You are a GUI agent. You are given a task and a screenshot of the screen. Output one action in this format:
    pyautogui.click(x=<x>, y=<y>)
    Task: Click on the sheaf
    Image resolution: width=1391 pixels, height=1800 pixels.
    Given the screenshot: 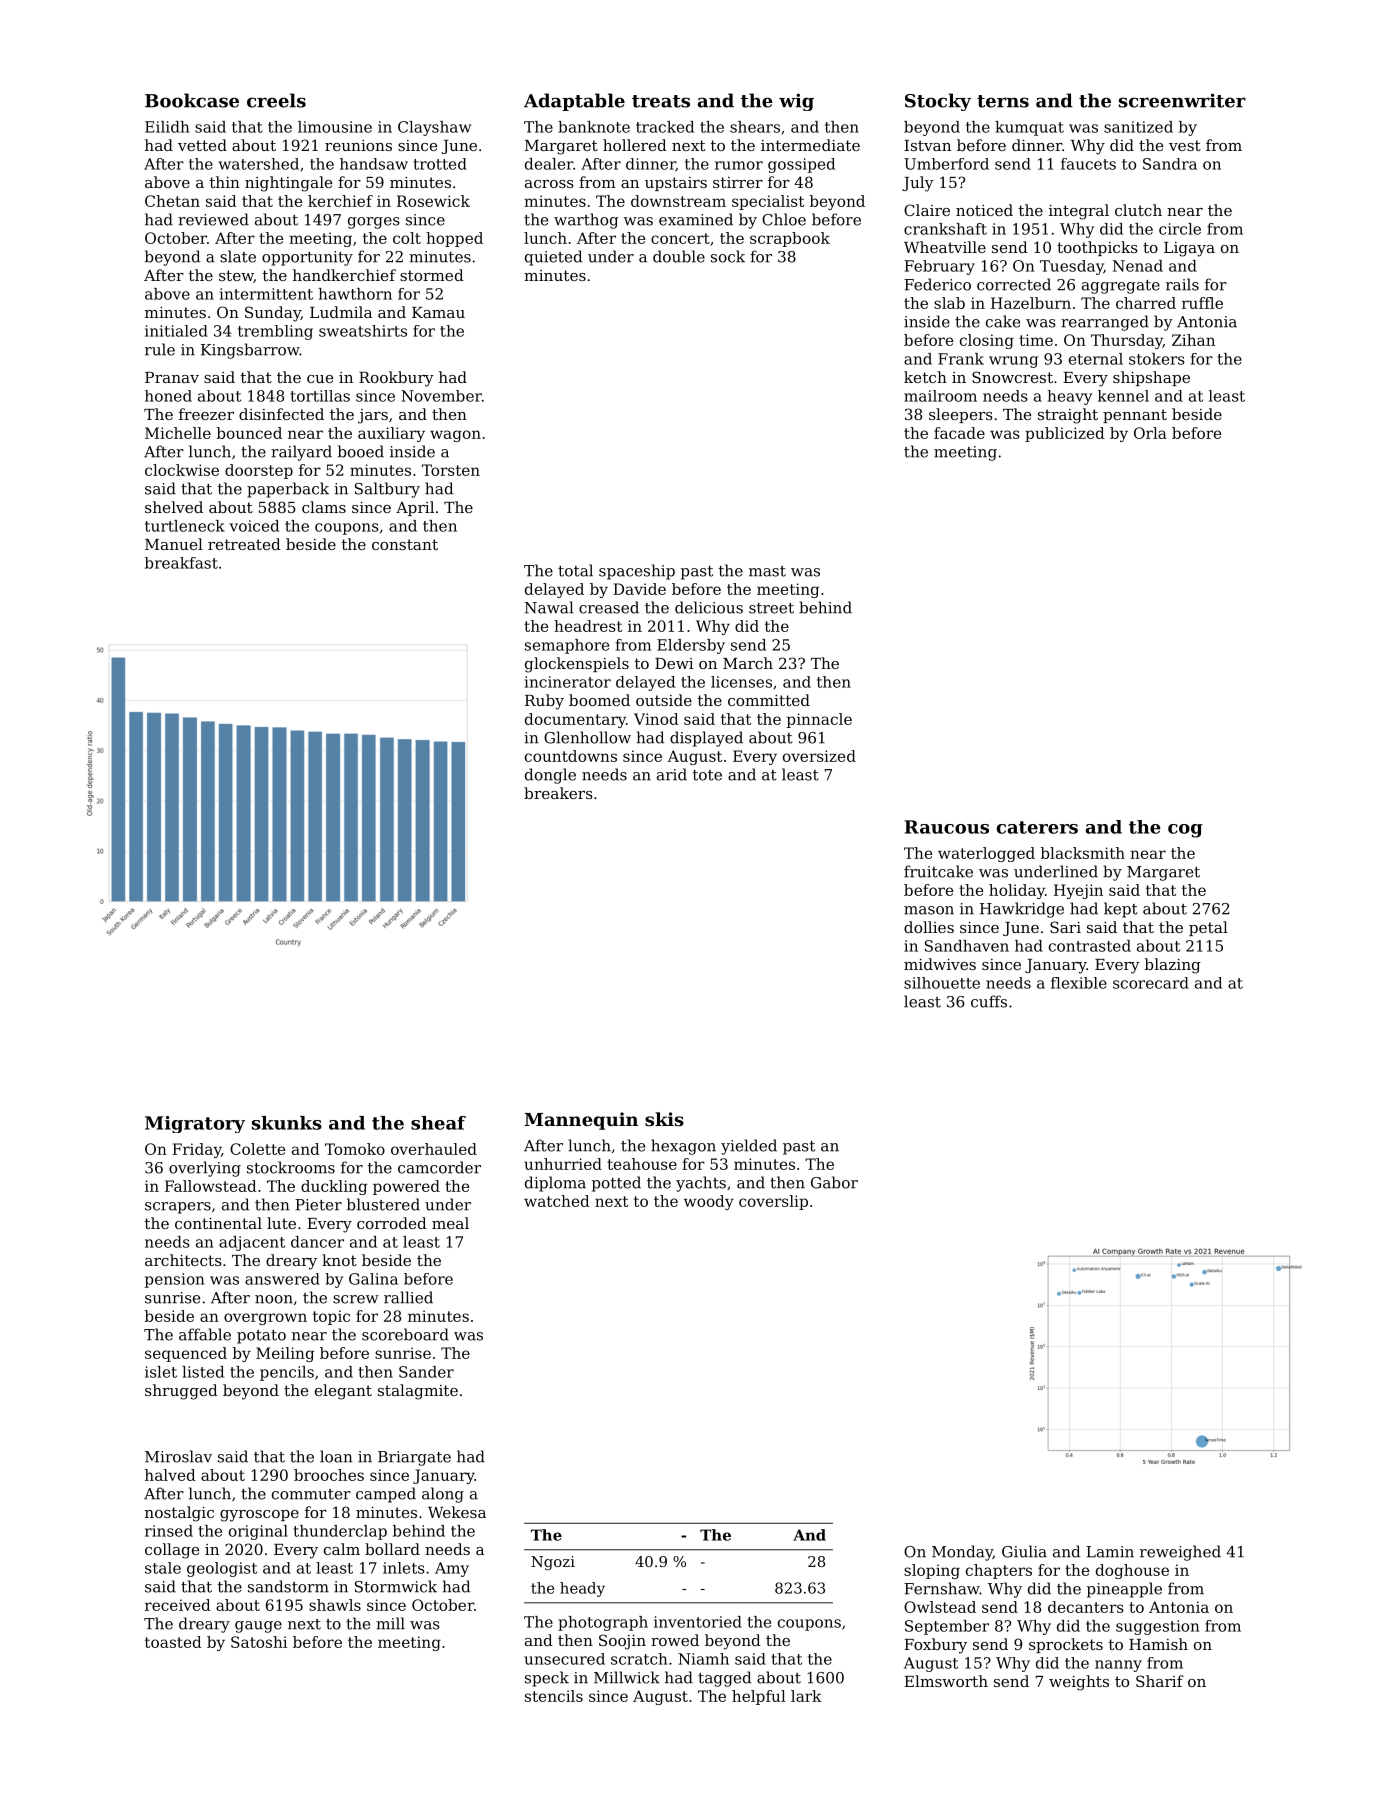 What is the action you would take?
    pyautogui.click(x=438, y=1123)
